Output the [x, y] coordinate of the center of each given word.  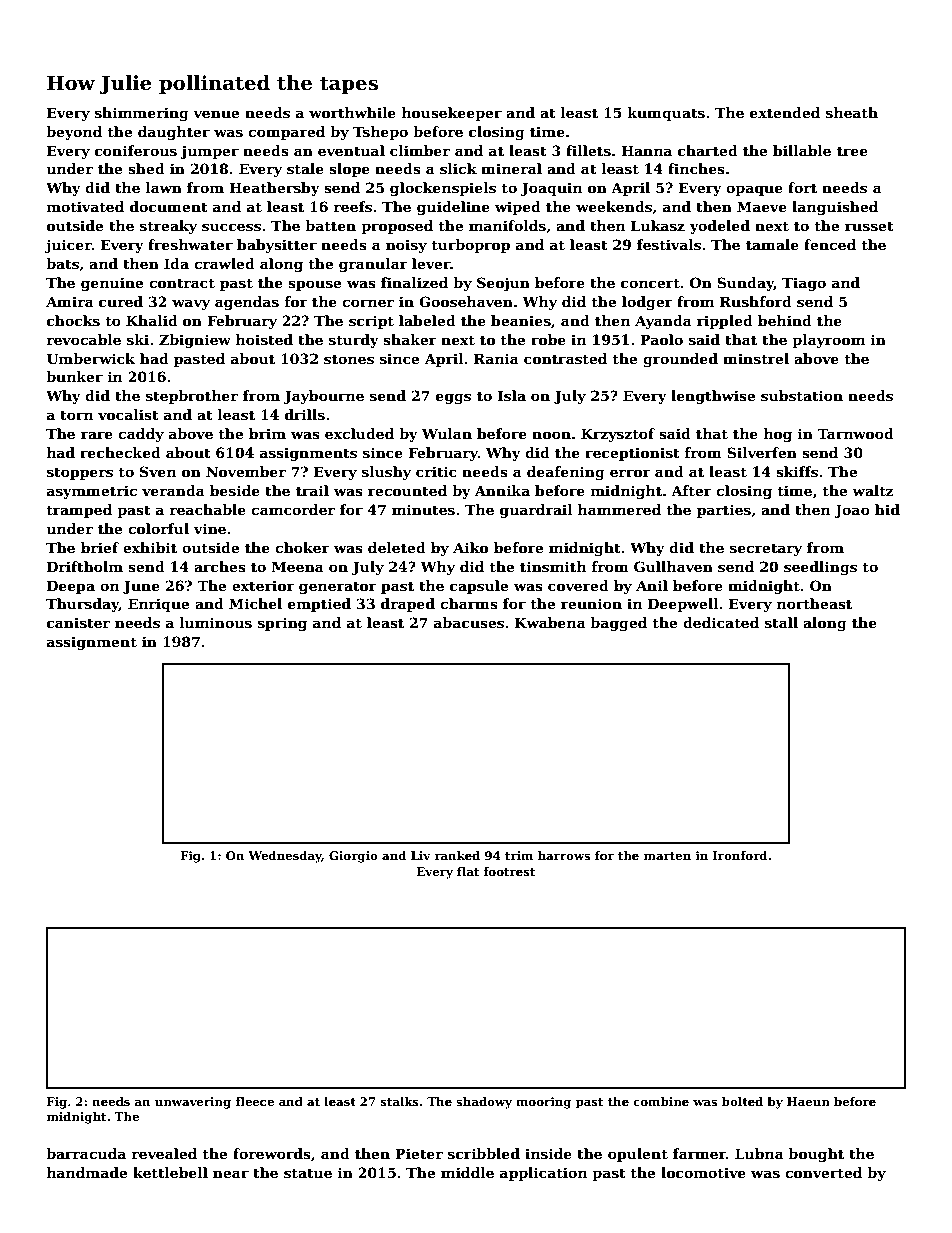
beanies [521, 320]
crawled [224, 263]
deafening [566, 473]
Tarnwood [855, 433]
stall [781, 622]
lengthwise [713, 397]
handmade [87, 1172]
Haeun [808, 1101]
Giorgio [353, 857]
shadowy [484, 1103]
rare [97, 435]
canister [78, 622]
